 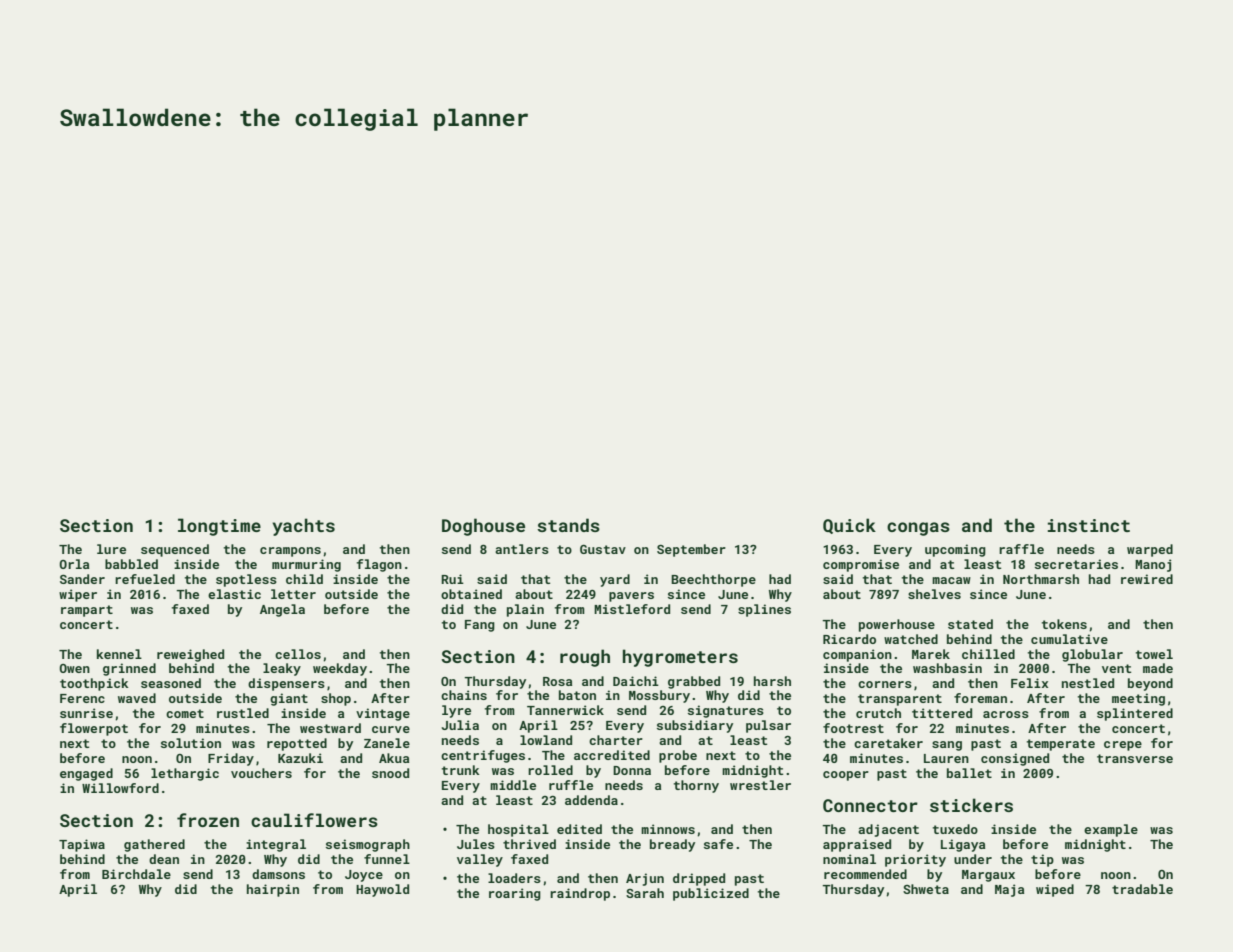 What do you see at coordinates (298, 654) in the screenshot?
I see `cellos` at bounding box center [298, 654].
